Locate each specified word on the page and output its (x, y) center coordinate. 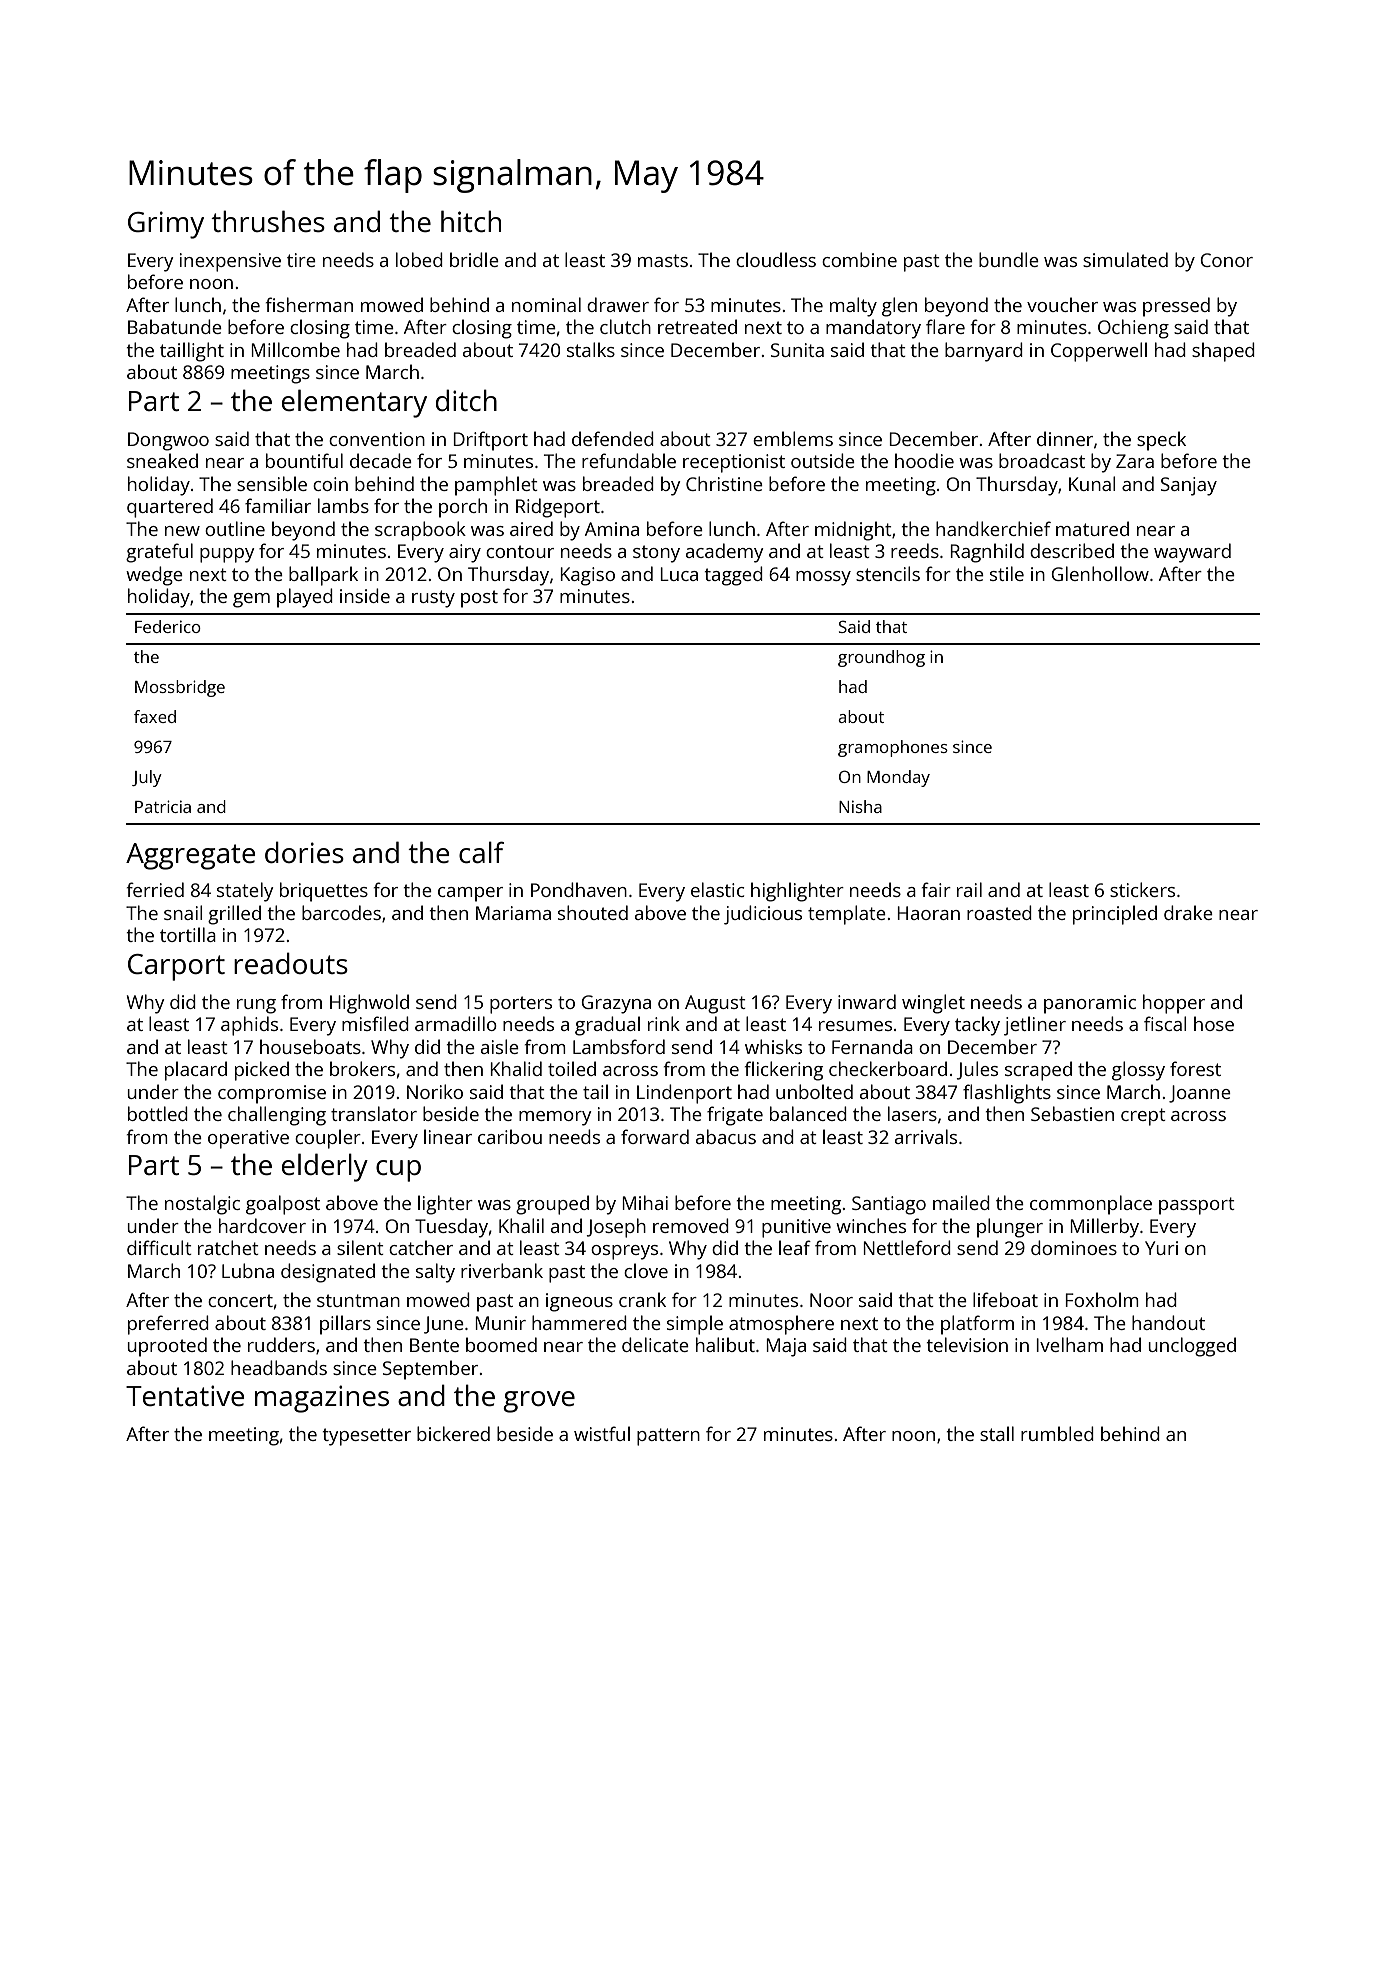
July (147, 778)
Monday (898, 778)
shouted (593, 912)
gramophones (893, 748)
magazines (322, 1399)
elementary (354, 403)
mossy (823, 578)
